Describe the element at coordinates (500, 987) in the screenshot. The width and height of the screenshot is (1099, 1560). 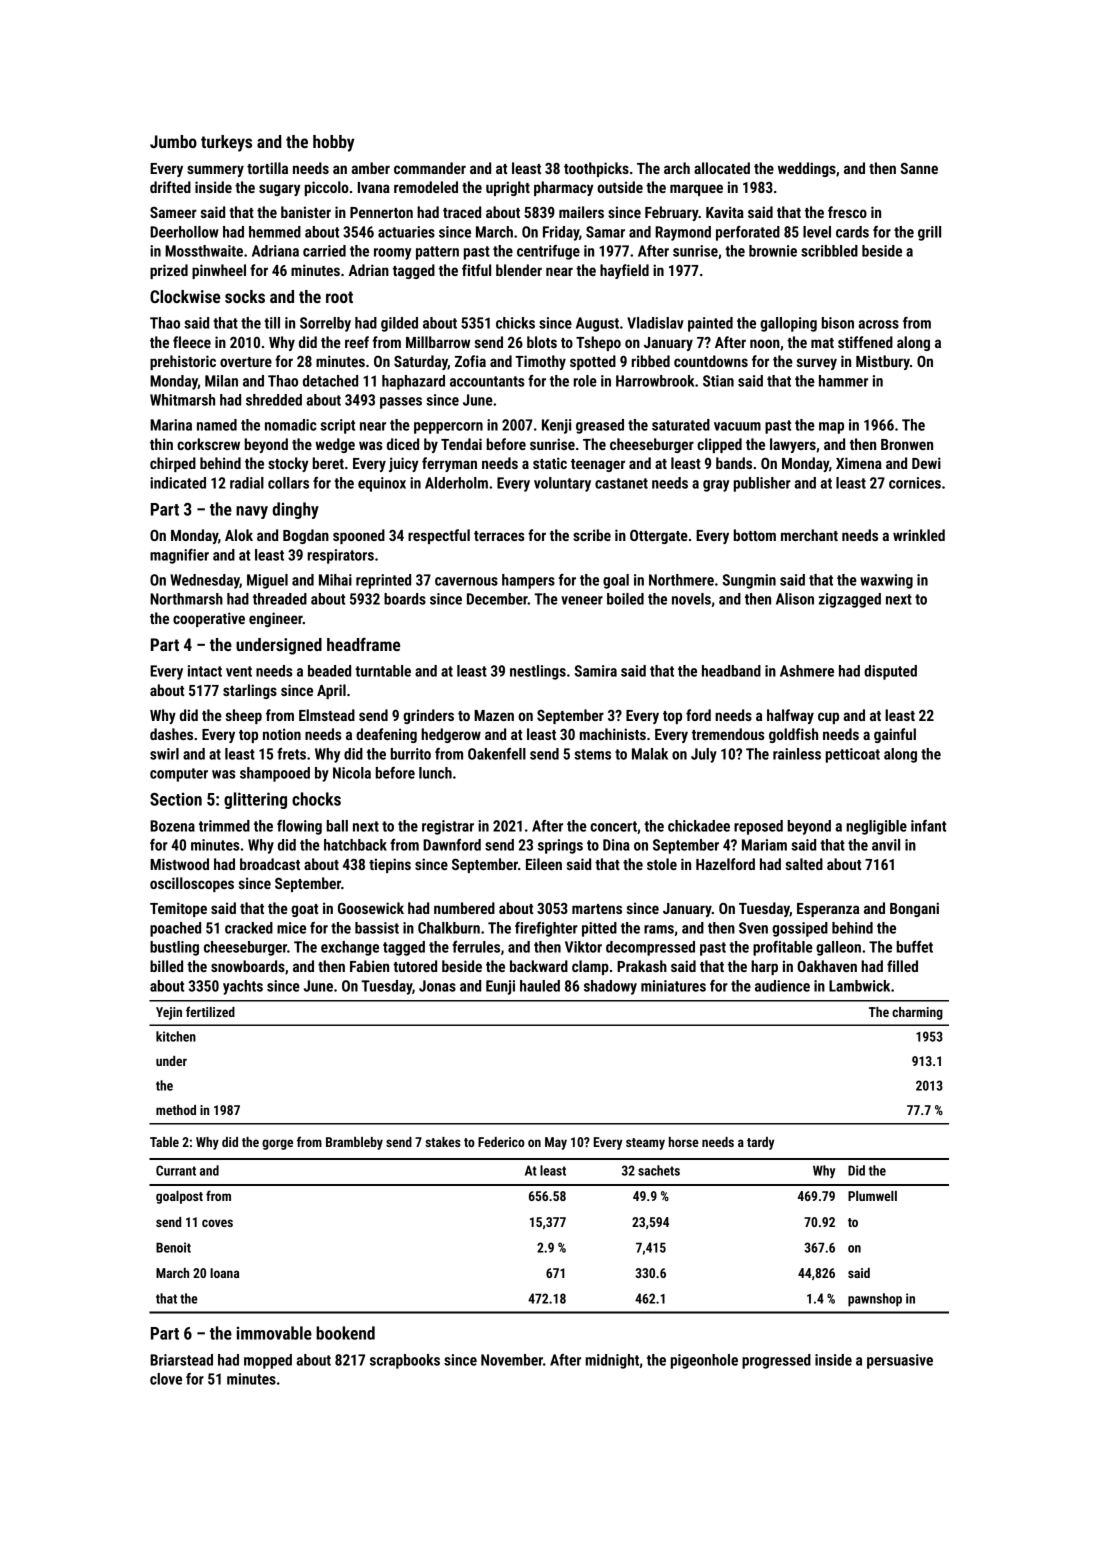
I see `Eunji` at that location.
